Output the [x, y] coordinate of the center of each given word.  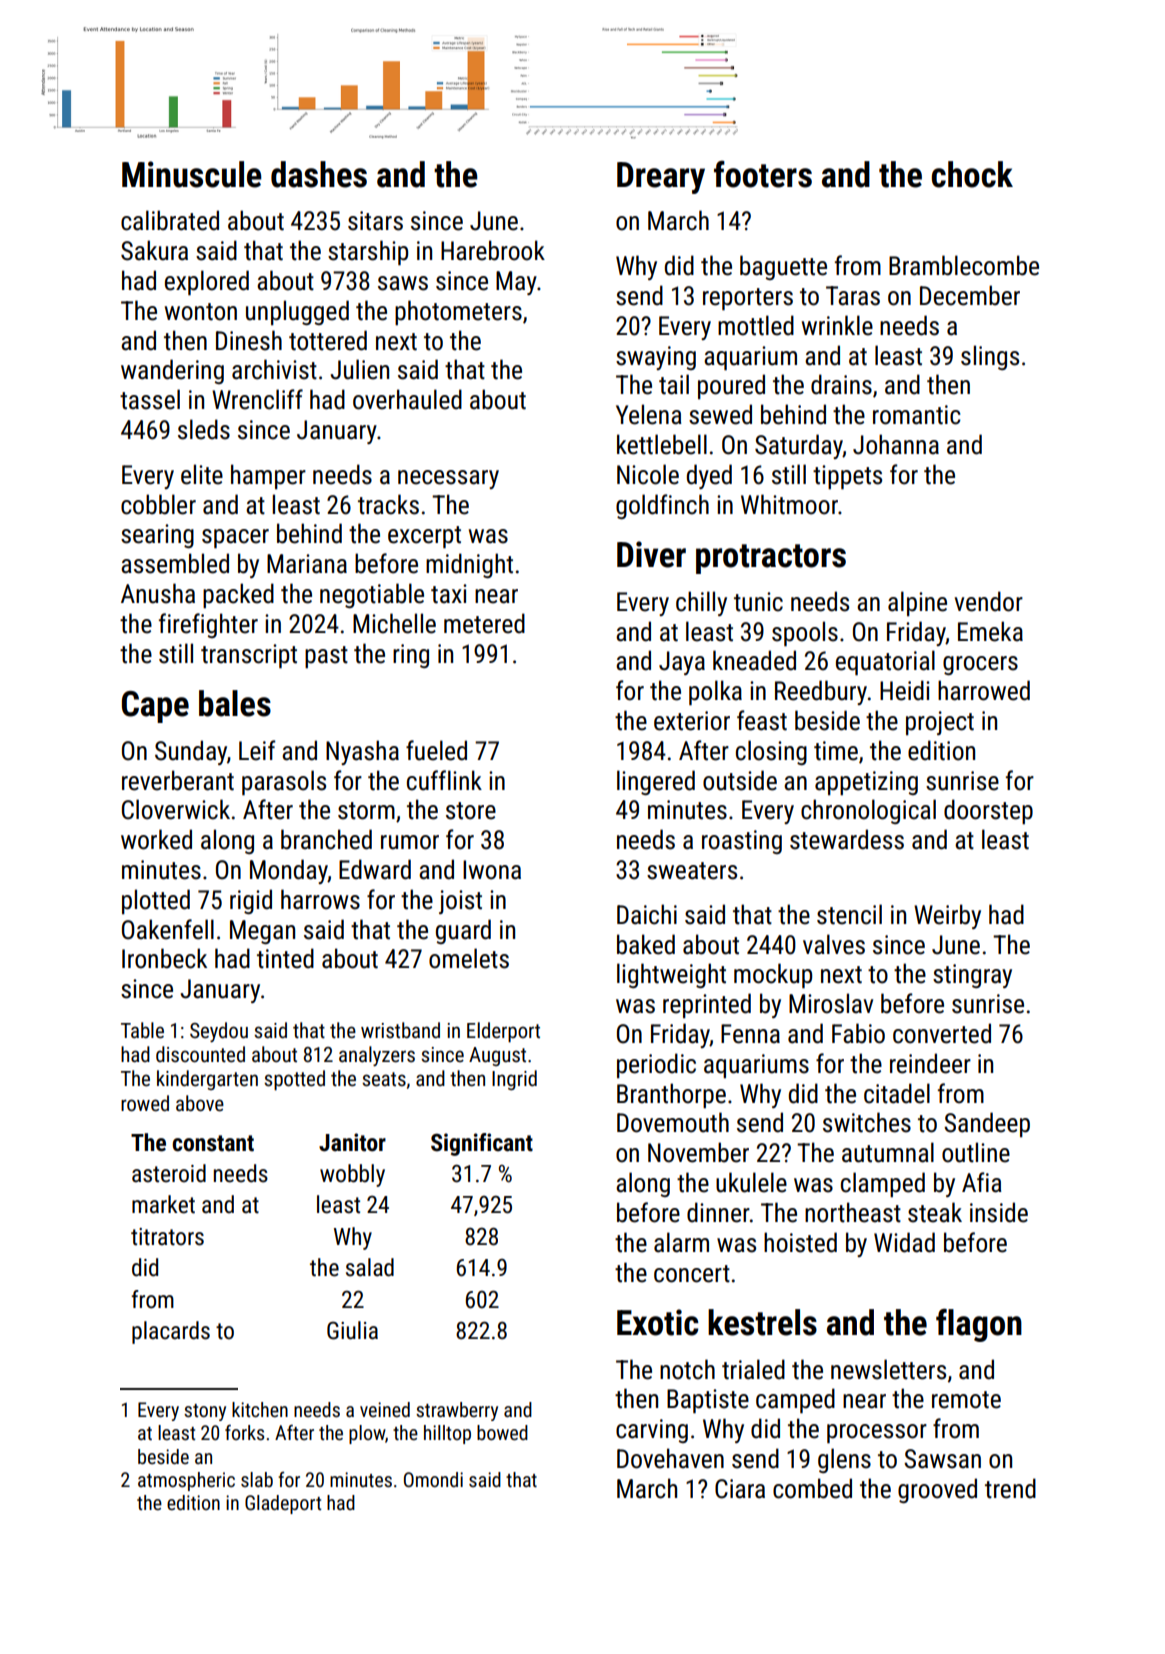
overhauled [407, 399]
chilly [701, 603]
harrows [320, 899]
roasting [742, 842]
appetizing [866, 783]
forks [244, 1432]
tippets [847, 477]
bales [235, 703]
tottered [328, 340]
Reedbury [821, 692]
